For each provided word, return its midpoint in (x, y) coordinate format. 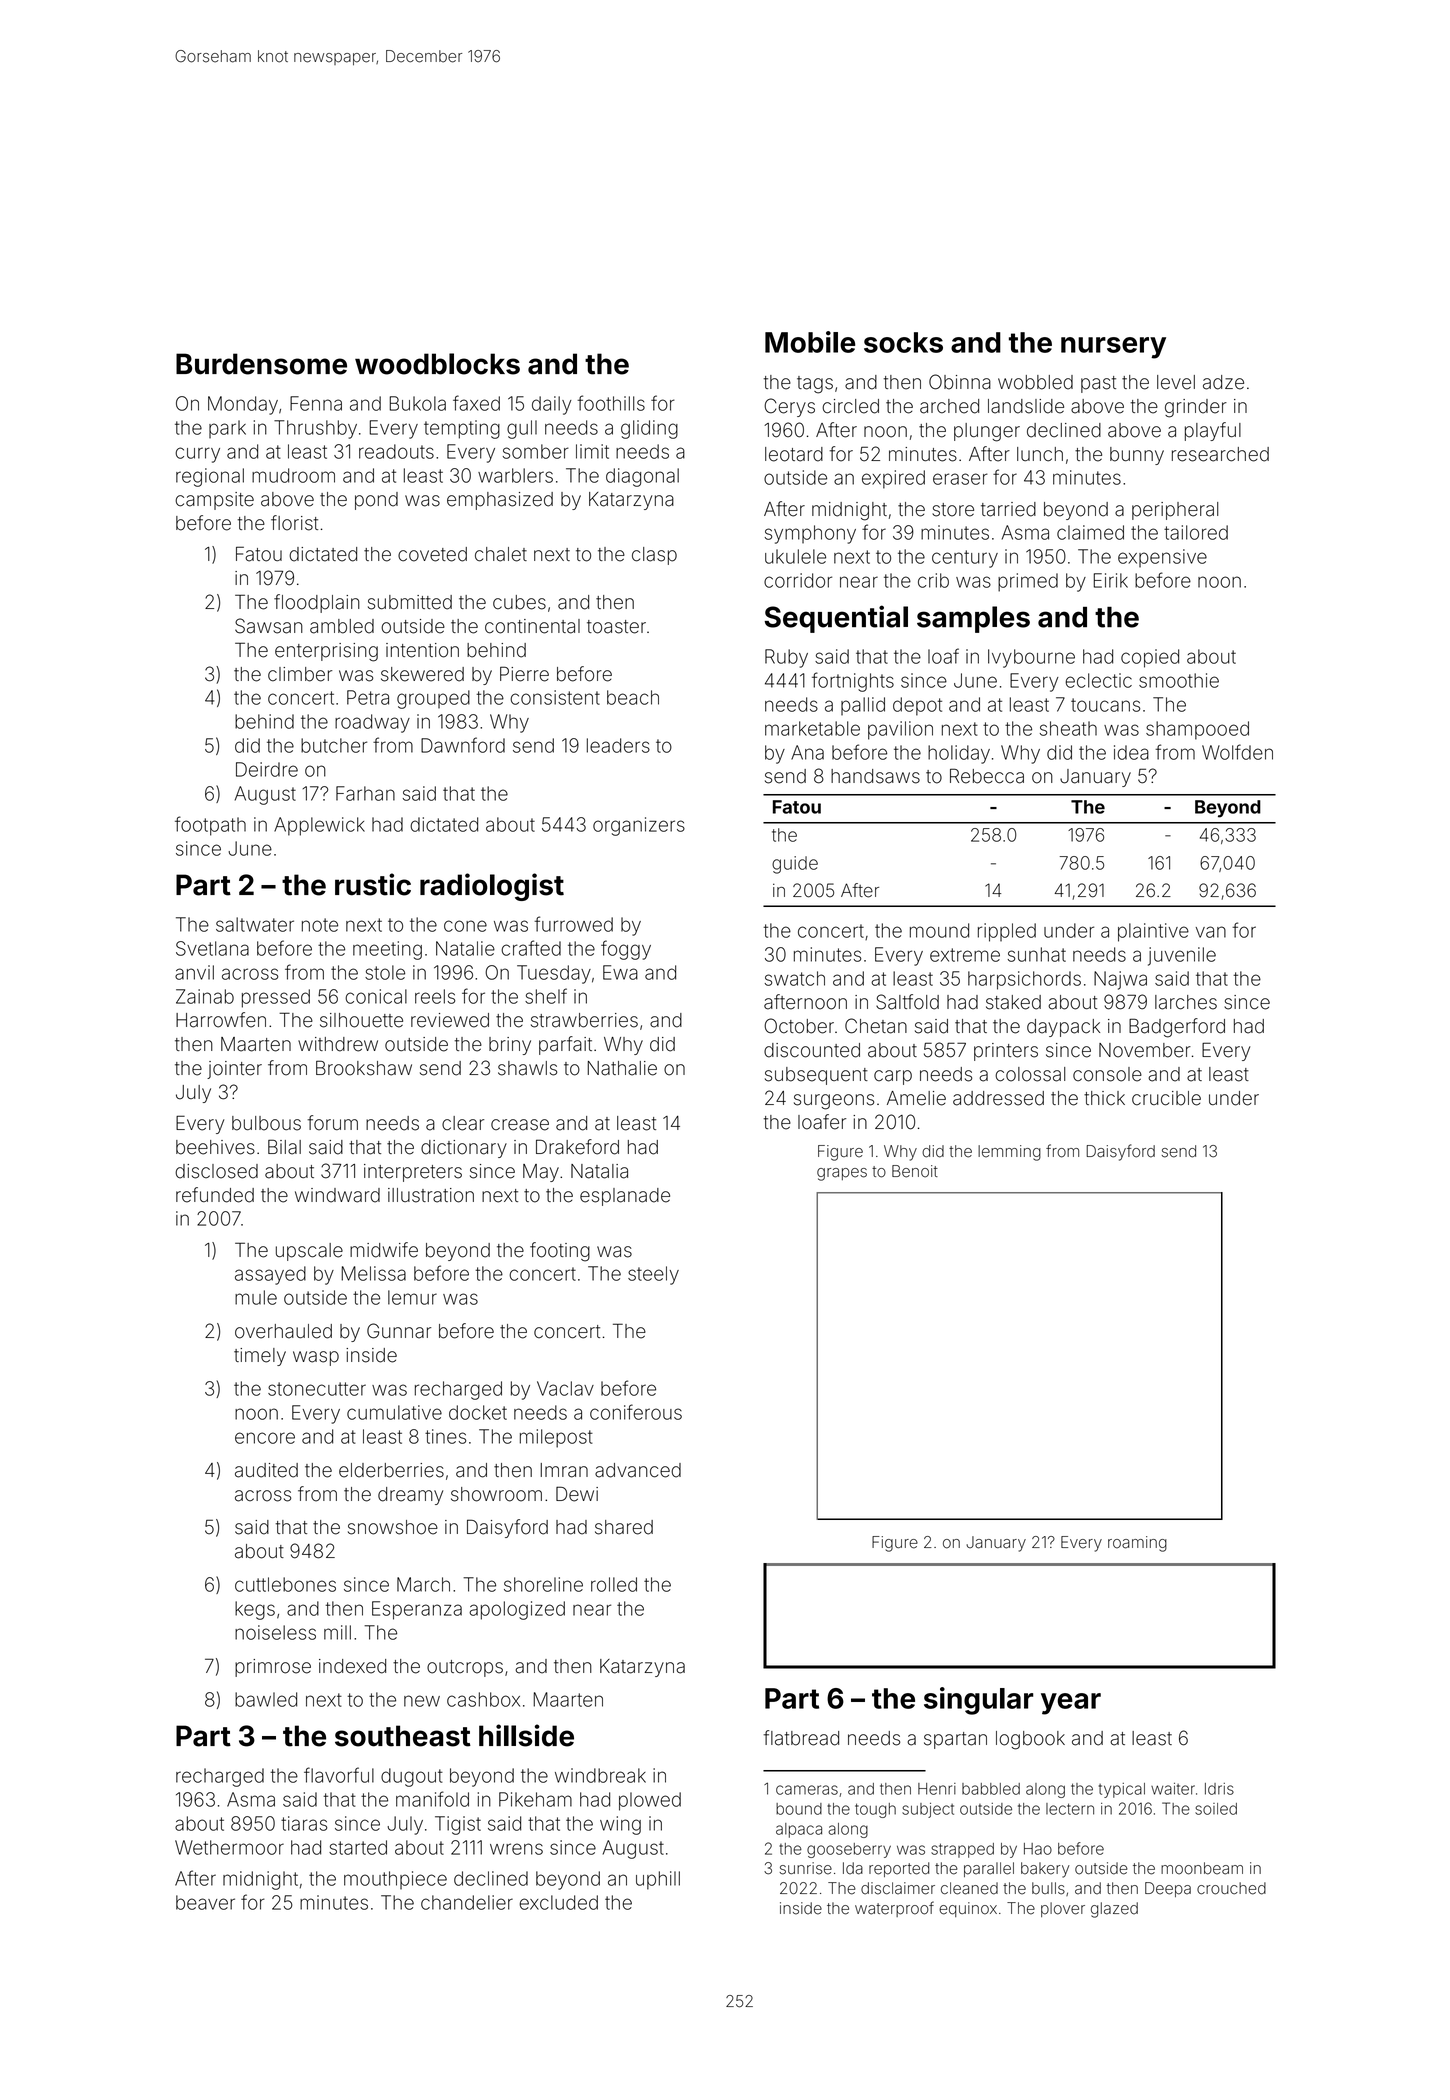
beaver (205, 1902)
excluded (558, 1902)
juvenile (1182, 956)
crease (520, 1125)
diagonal (642, 477)
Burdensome (261, 364)
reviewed (450, 1020)
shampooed (1197, 730)
